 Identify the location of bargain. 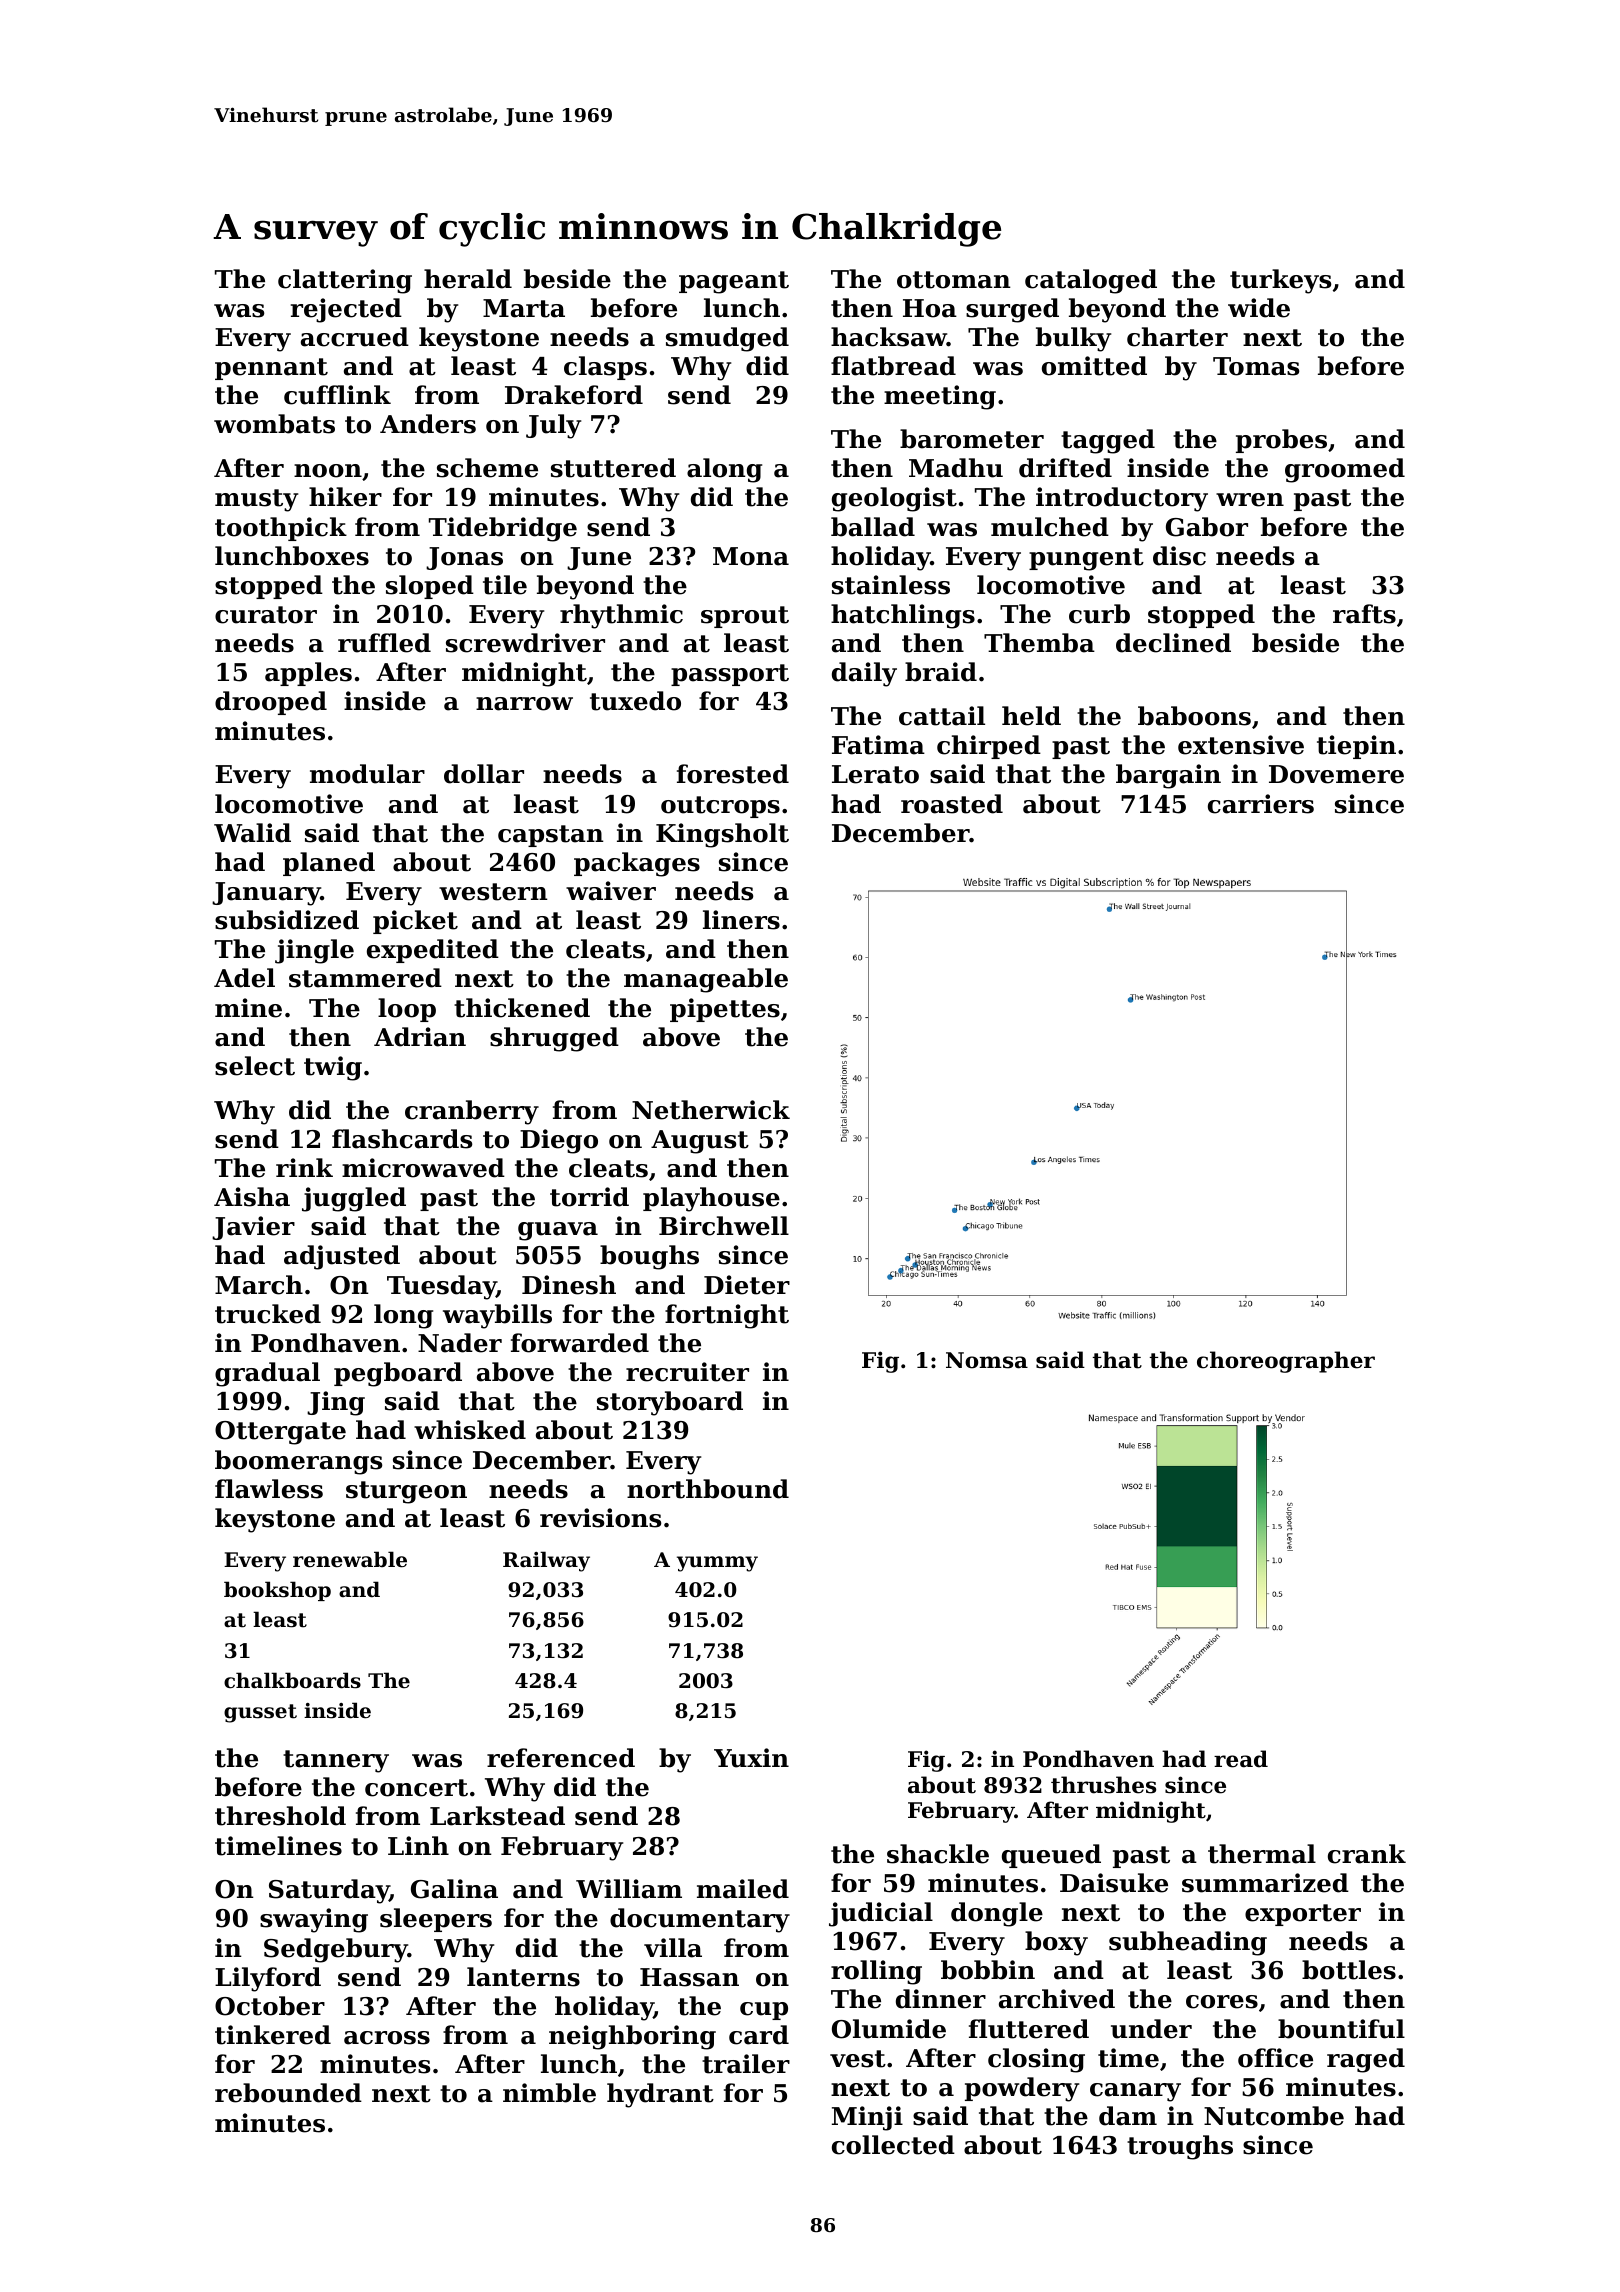
(1168, 776).
